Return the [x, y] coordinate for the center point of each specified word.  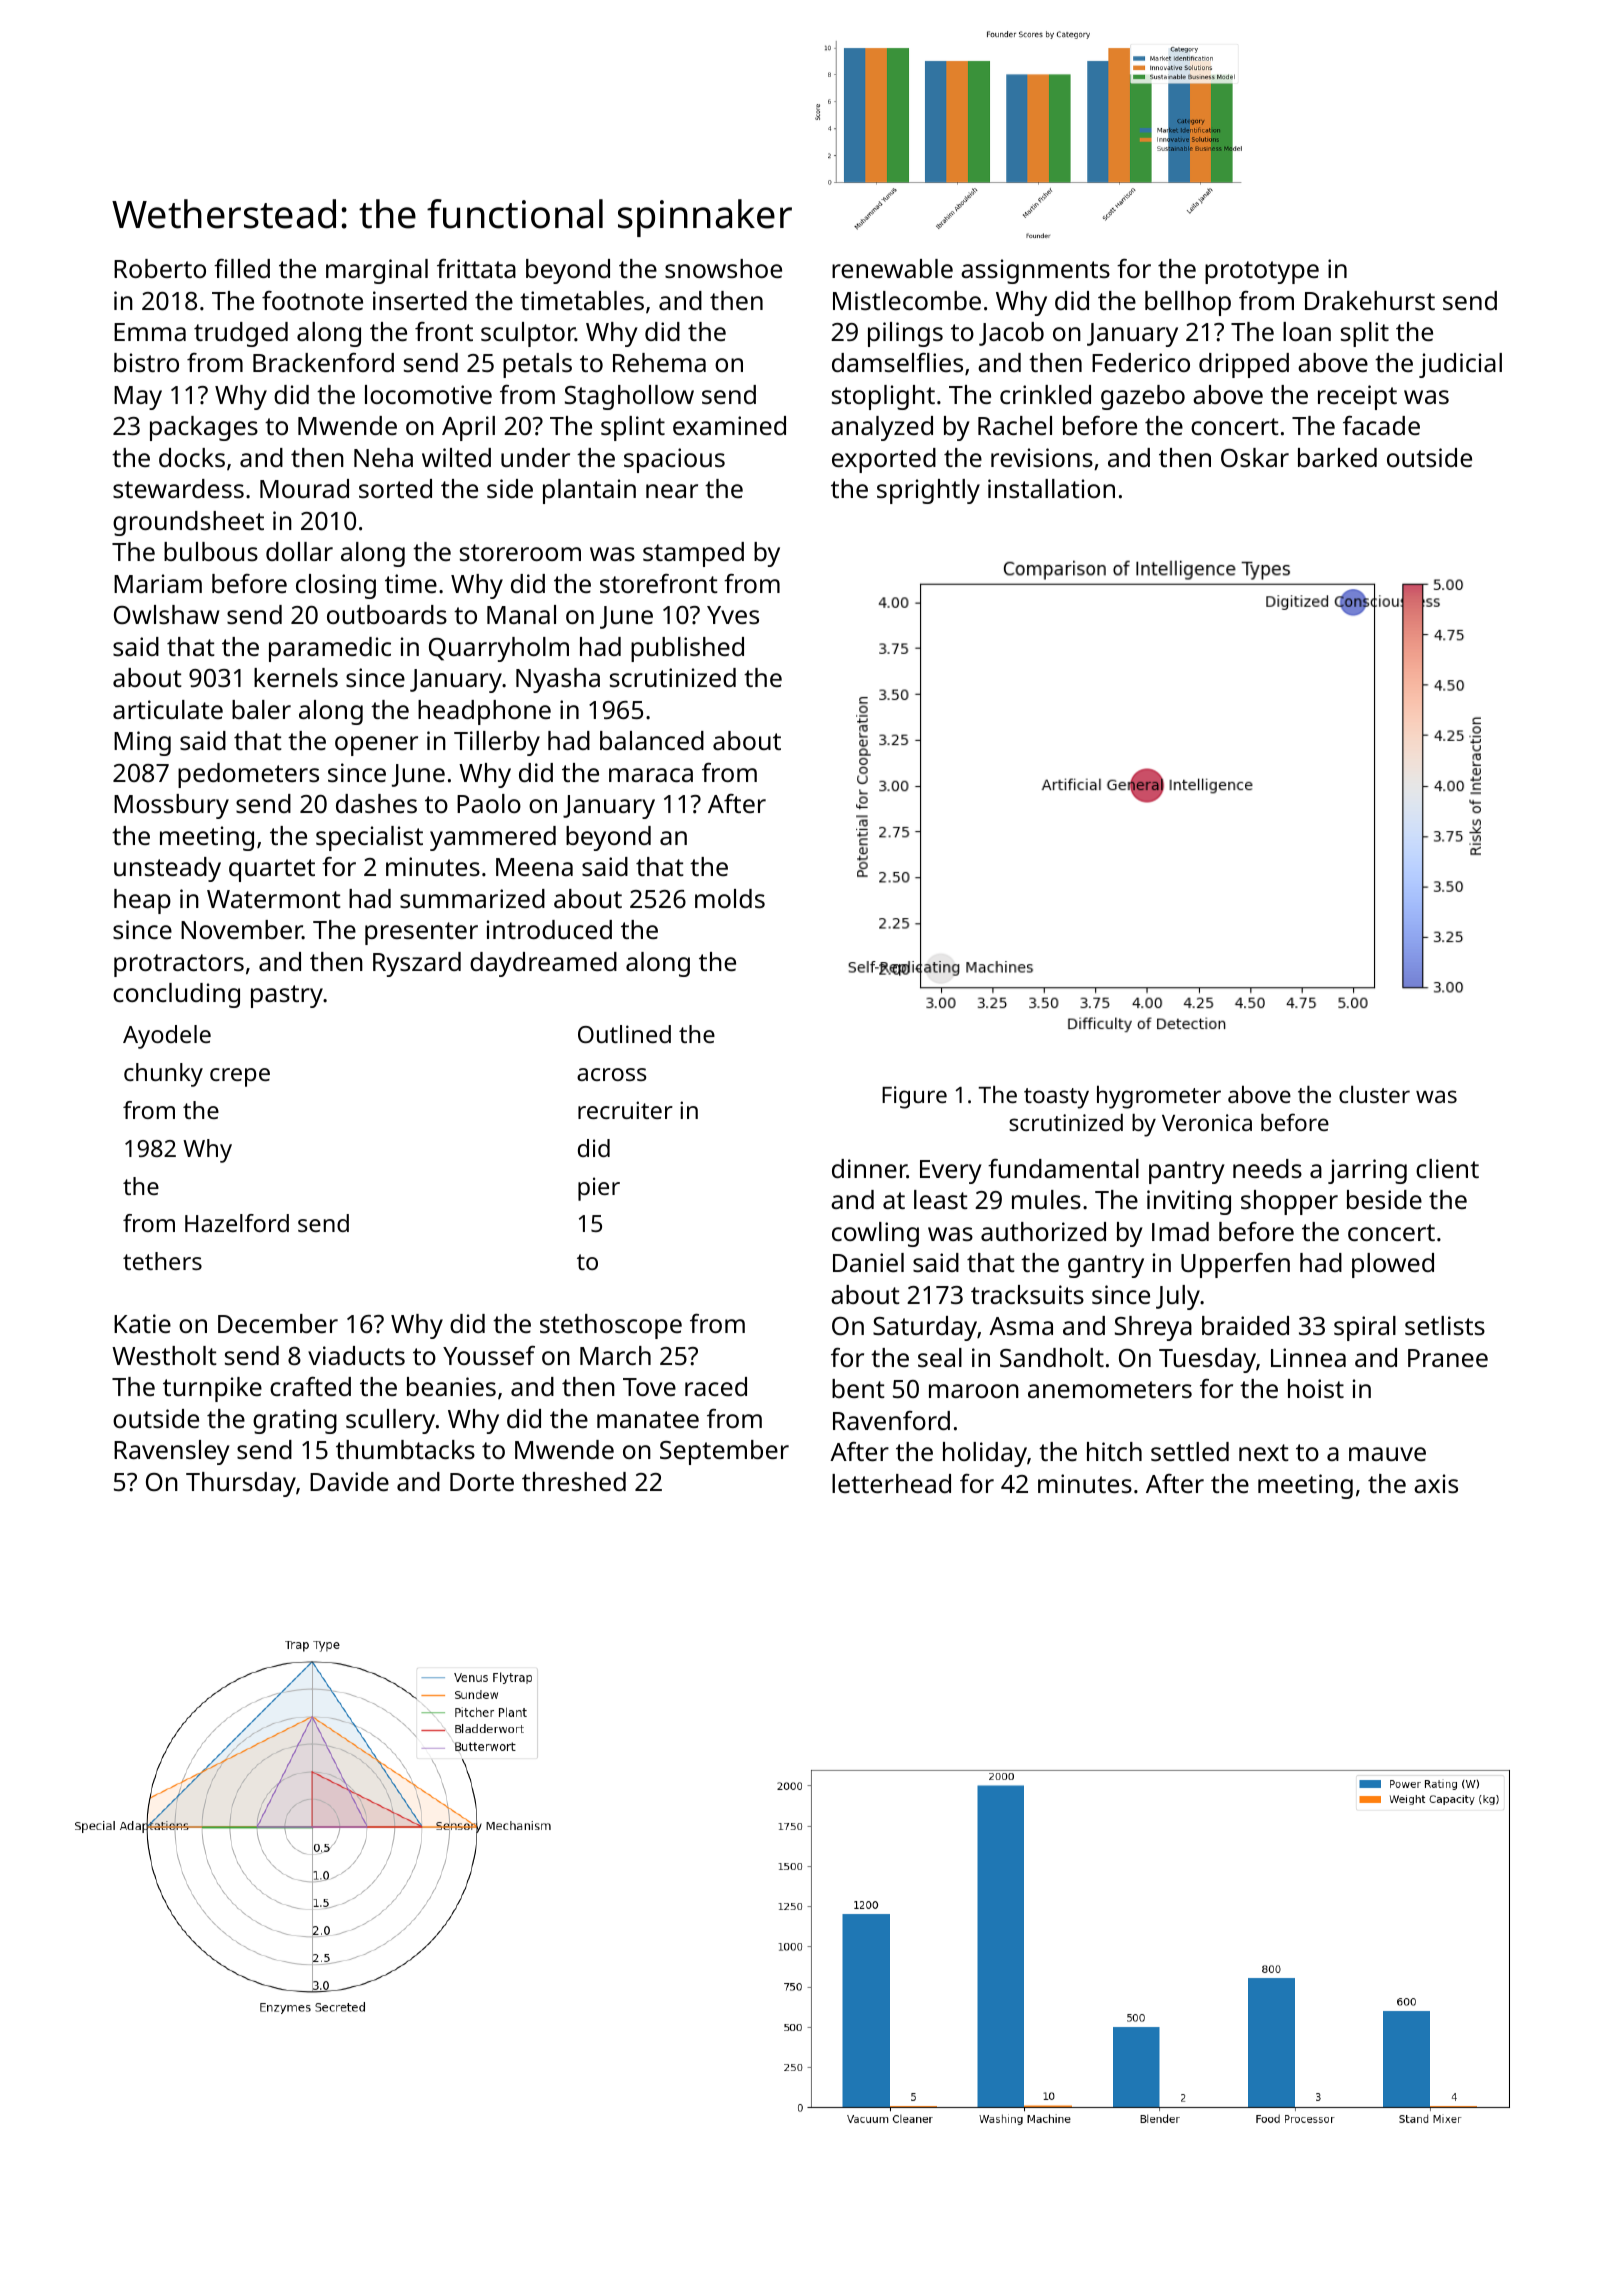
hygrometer [1159, 1097]
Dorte [482, 1482]
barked [1337, 457]
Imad [1180, 1231]
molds [730, 898]
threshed [574, 1481]
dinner [869, 1168]
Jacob [1011, 334]
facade [1381, 425]
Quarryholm [499, 649]
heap [142, 901]
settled [1190, 1451]
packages [204, 428]
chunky [163, 1075]
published [687, 649]
